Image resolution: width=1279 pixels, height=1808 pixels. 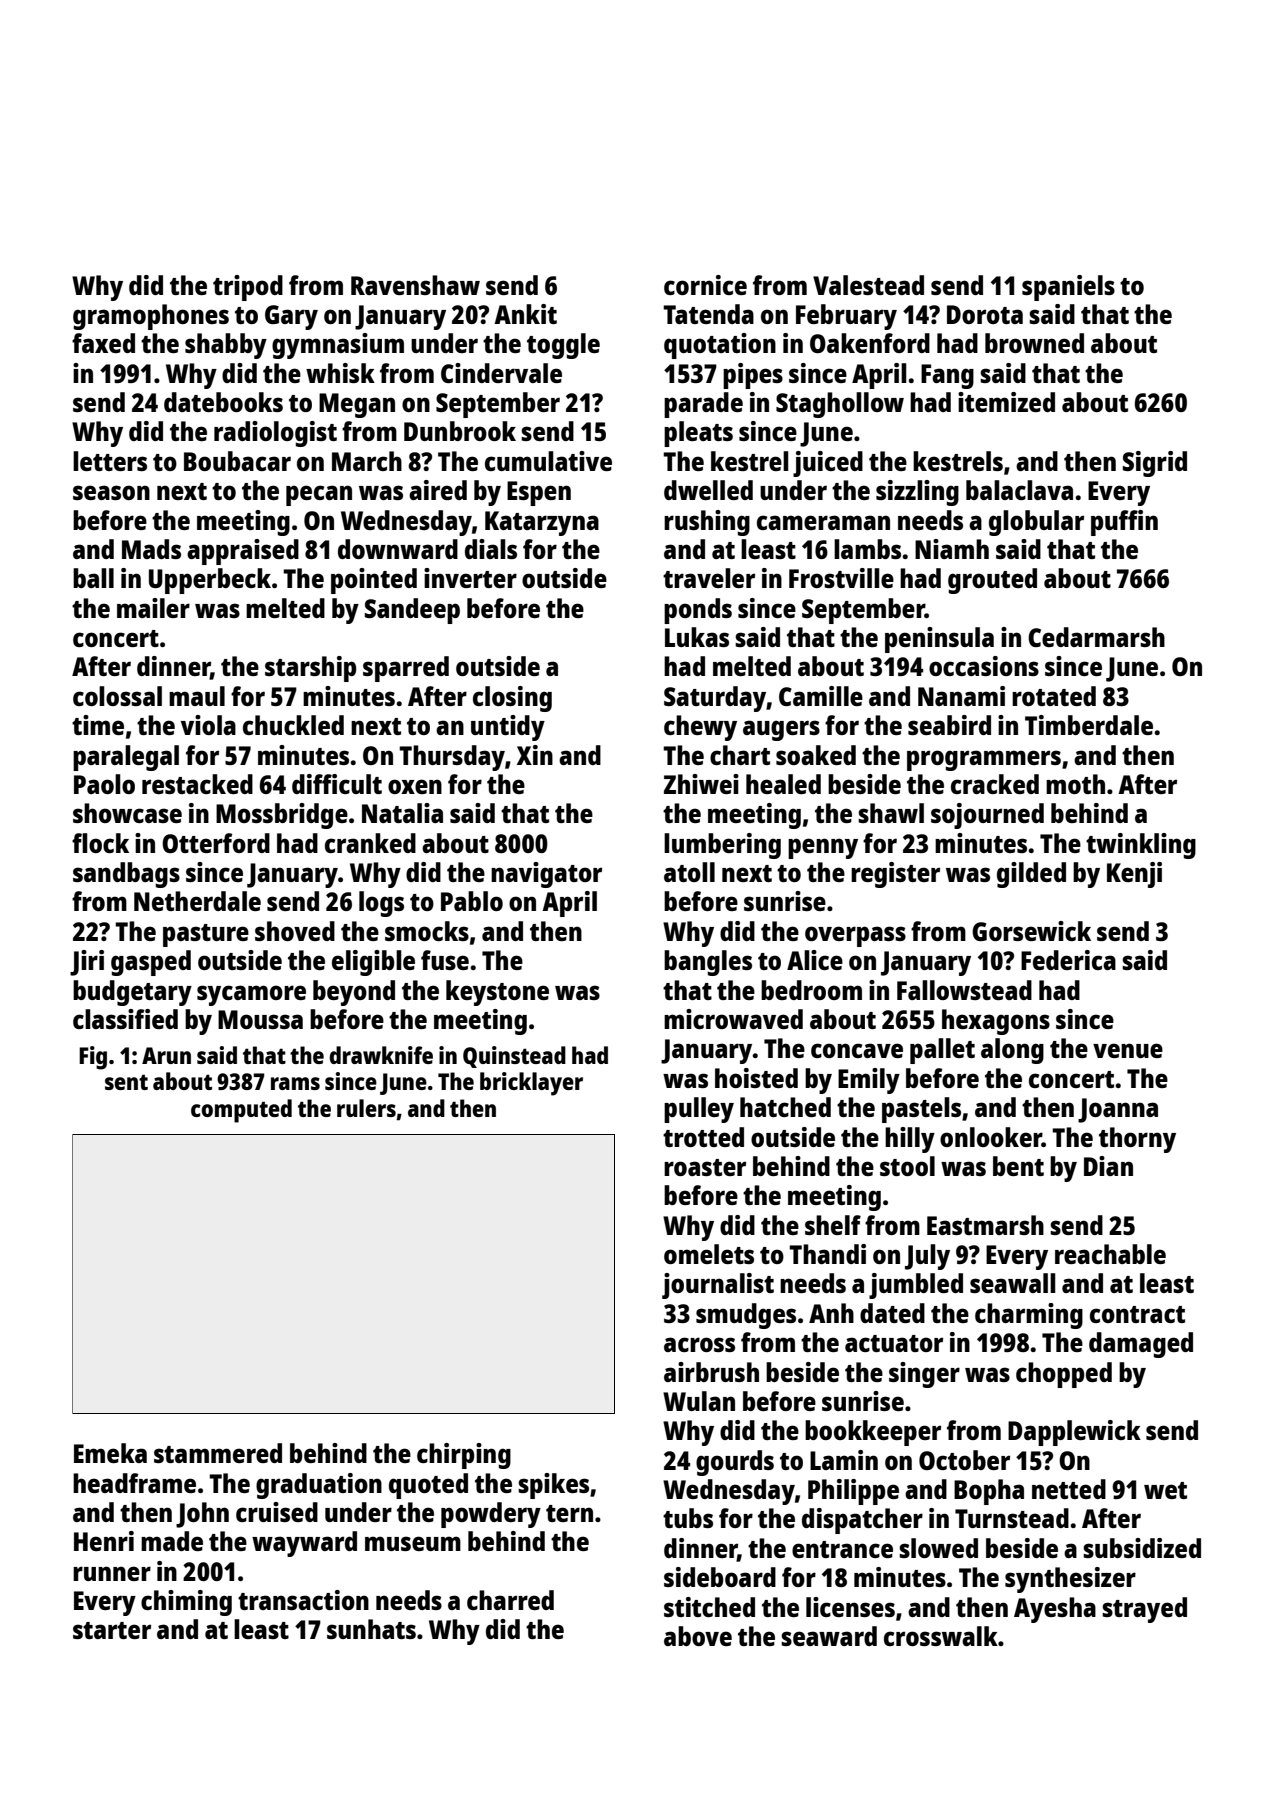 I want to click on sideboard, so click(x=720, y=1577).
